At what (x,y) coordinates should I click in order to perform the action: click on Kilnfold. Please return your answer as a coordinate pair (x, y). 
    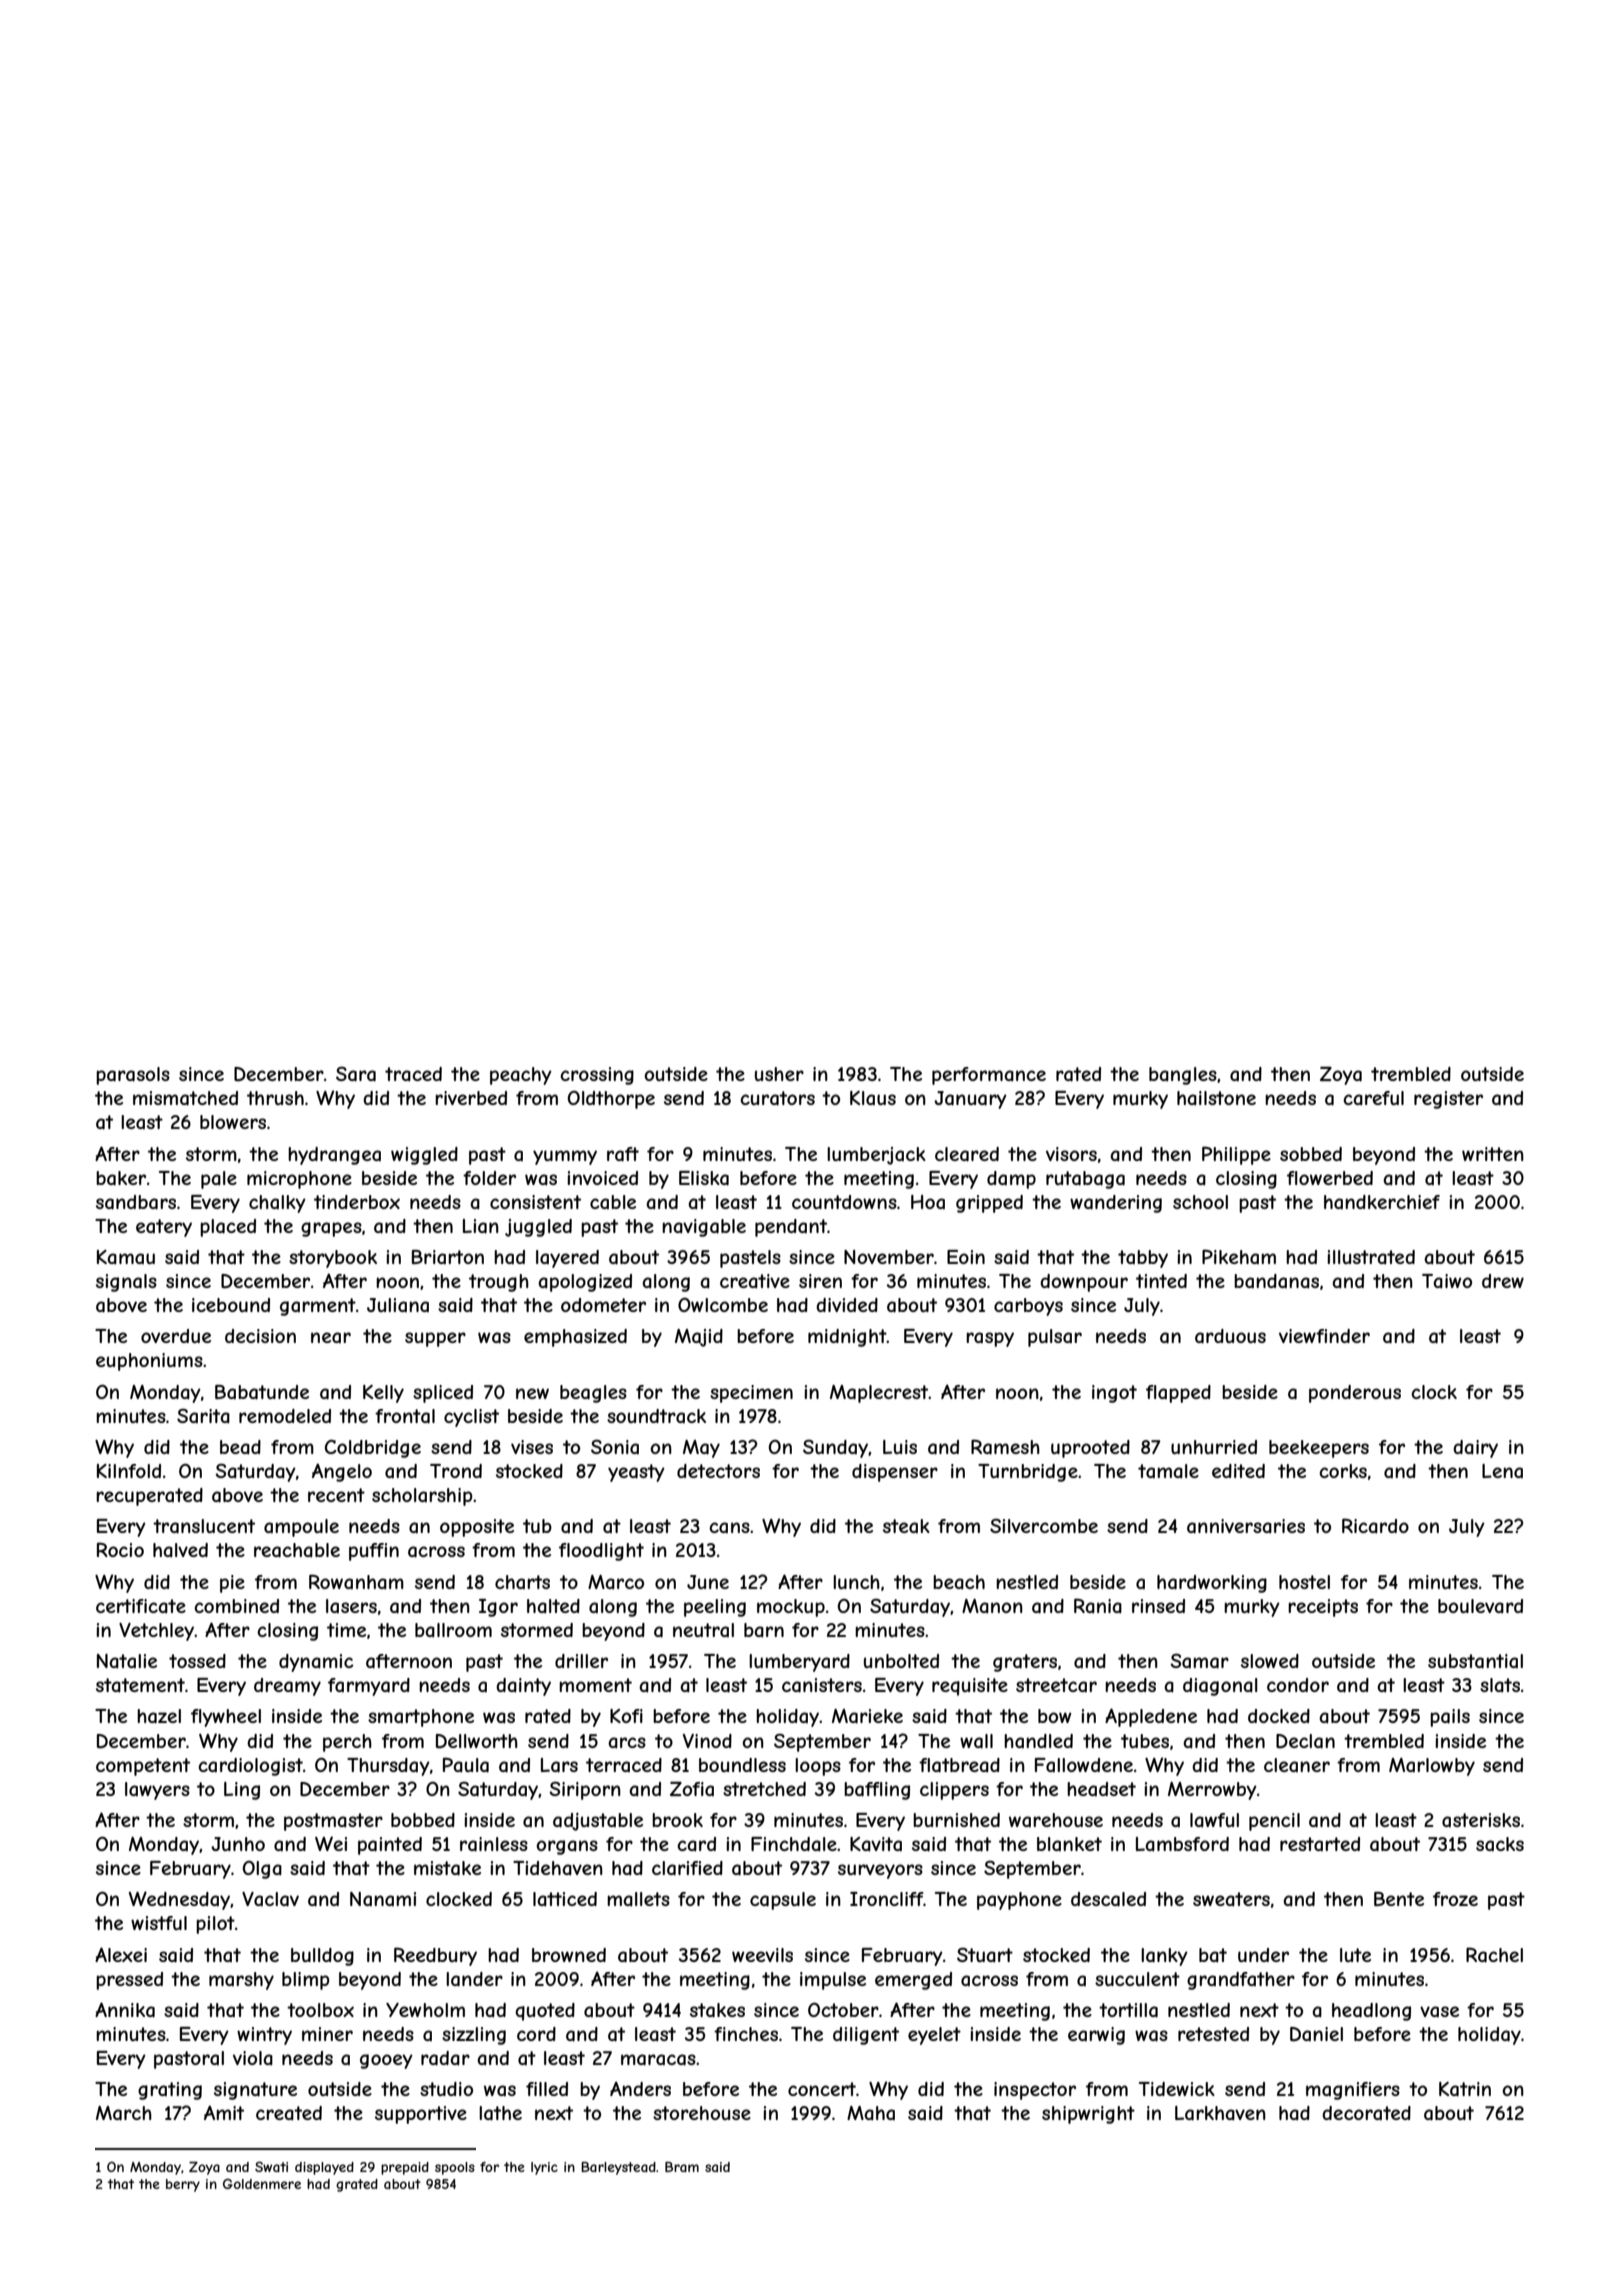
    Looking at the image, I should click on (129, 1471).
